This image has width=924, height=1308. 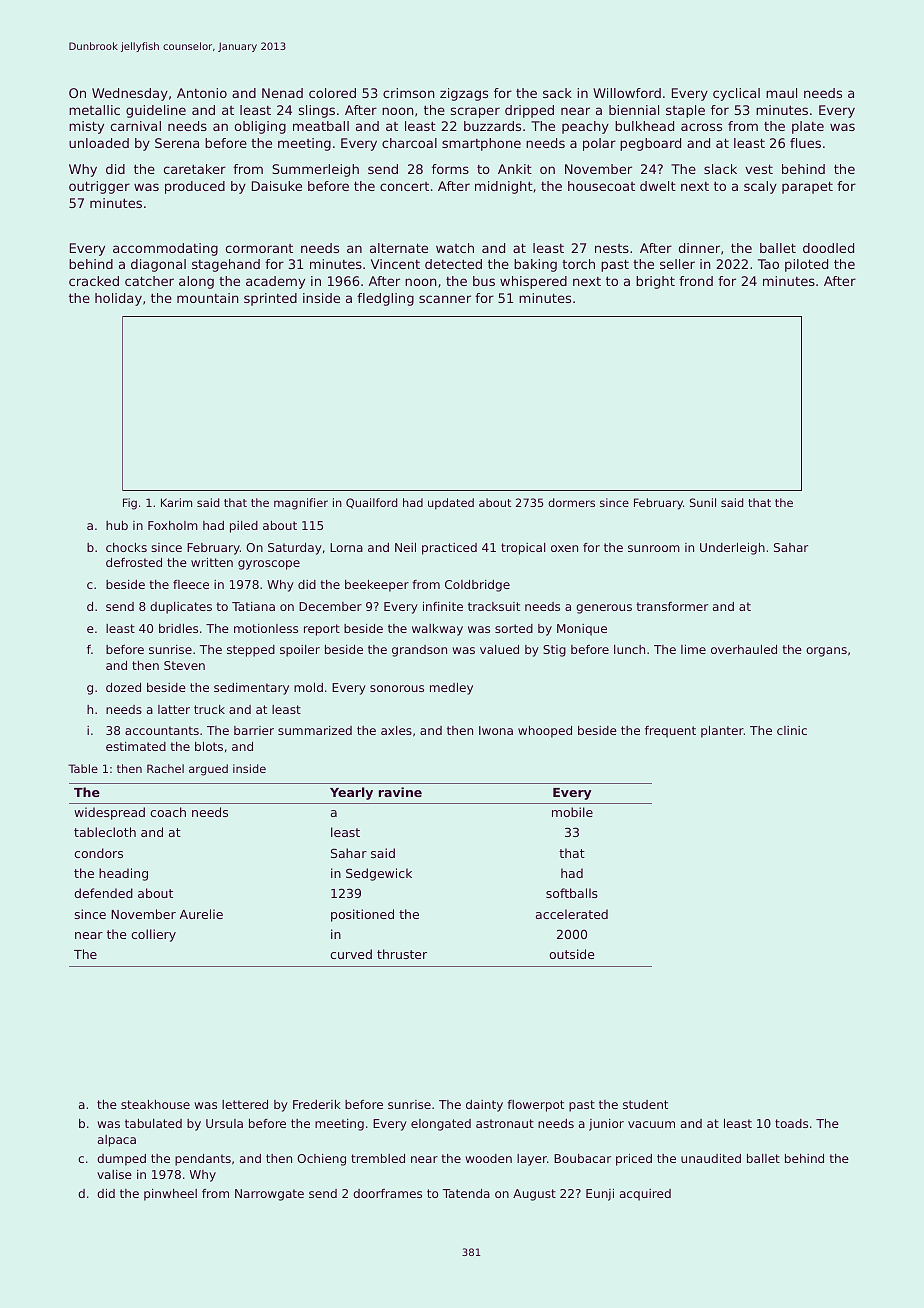 What do you see at coordinates (571, 502) in the image?
I see `dormers` at bounding box center [571, 502].
